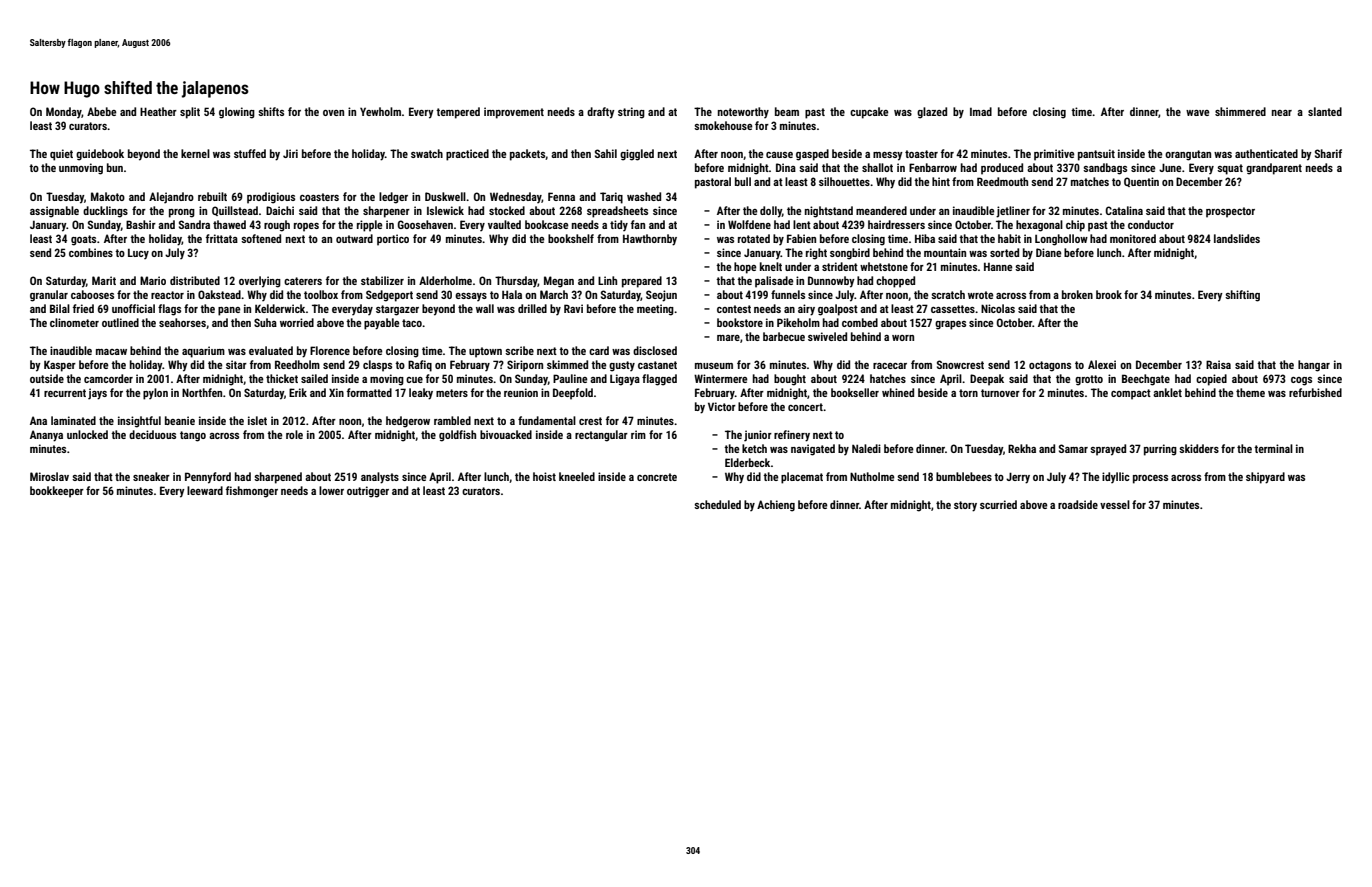  What do you see at coordinates (838, 310) in the image?
I see `goalpost` at bounding box center [838, 310].
